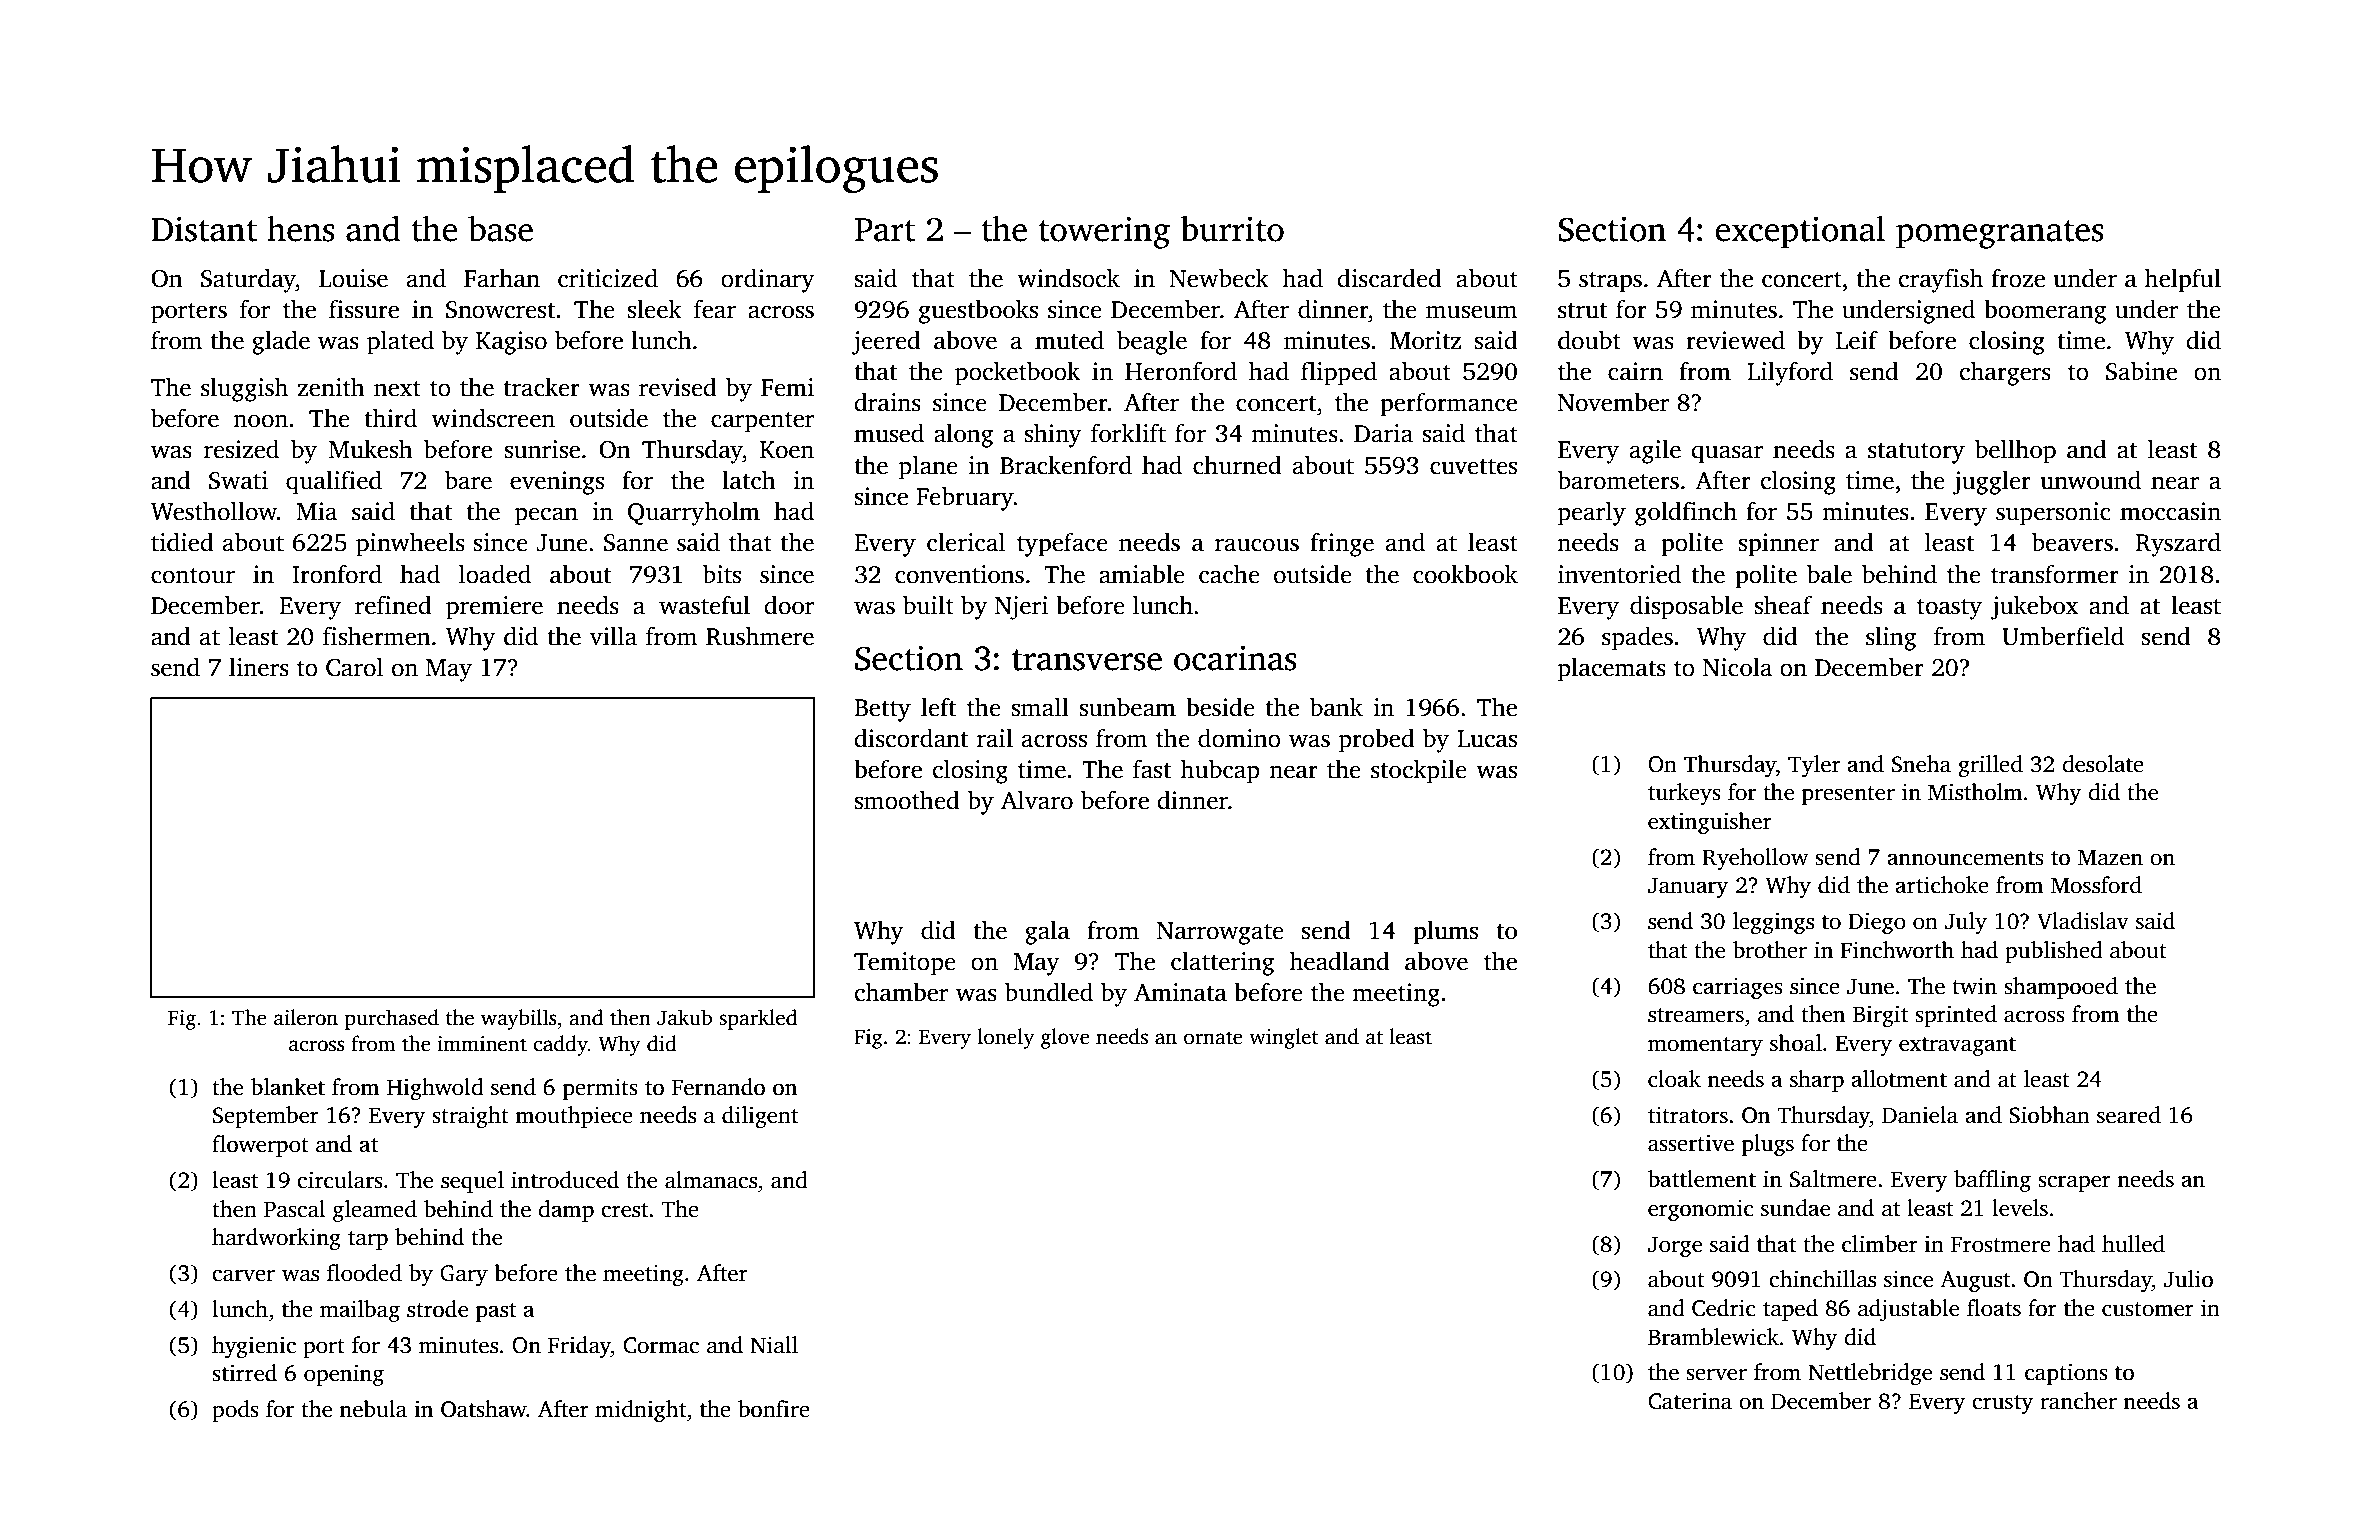 This screenshot has width=2372, height=1535. I want to click on pods, so click(235, 1411).
